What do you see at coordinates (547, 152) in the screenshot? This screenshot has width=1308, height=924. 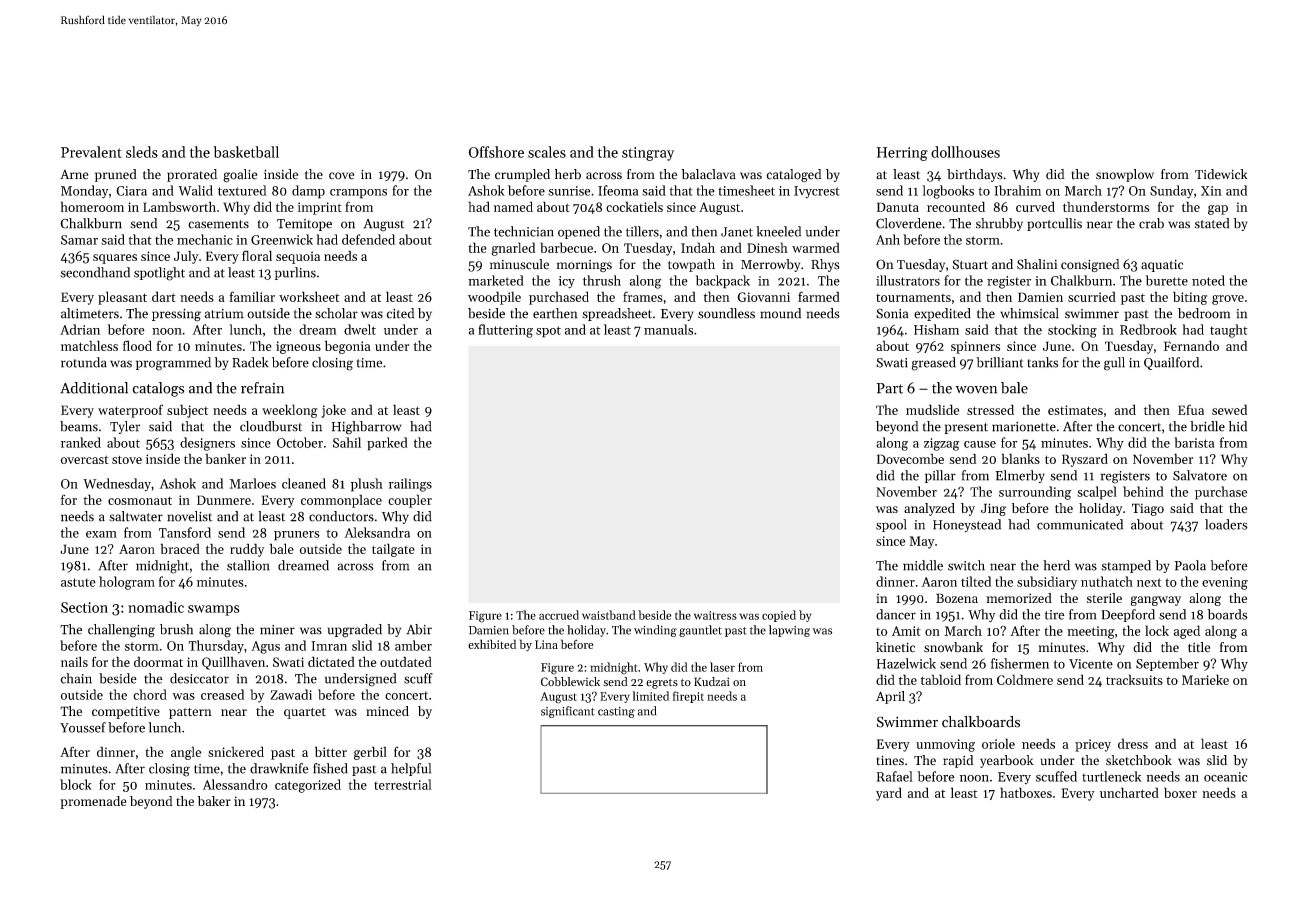 I see `scales` at bounding box center [547, 152].
